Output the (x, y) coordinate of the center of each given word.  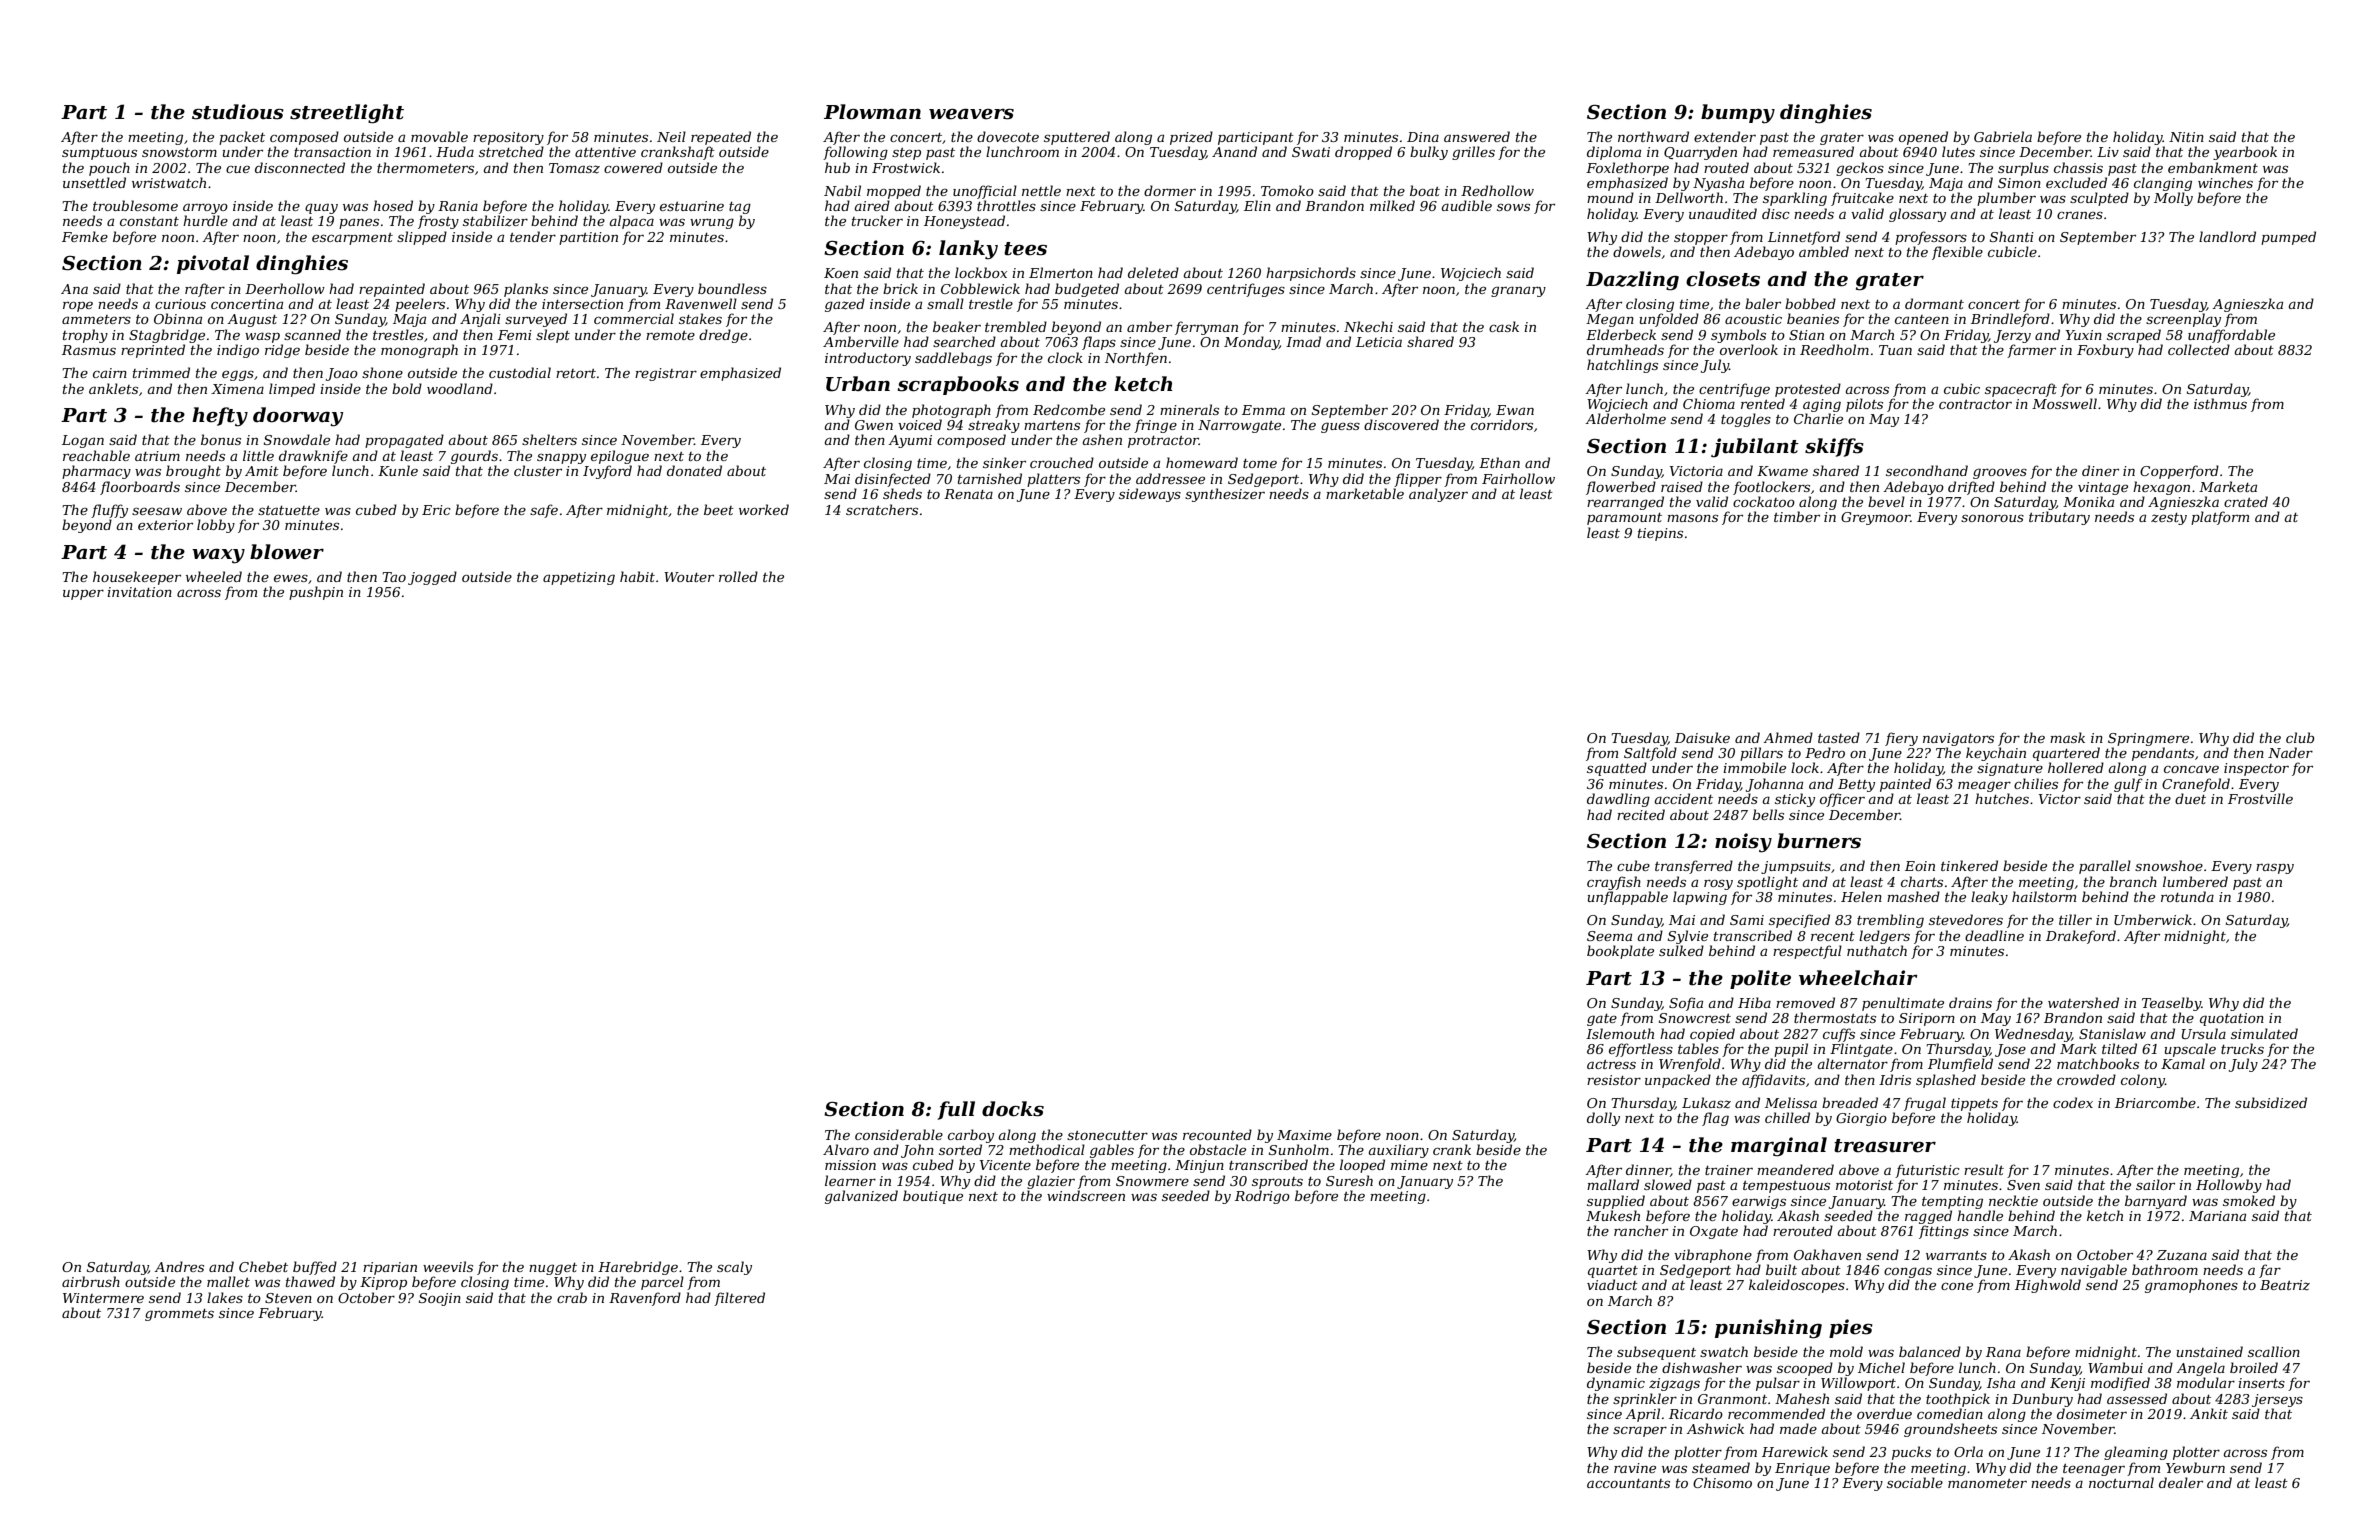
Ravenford (645, 1299)
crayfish (1614, 883)
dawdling (1618, 800)
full (956, 1110)
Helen (1861, 896)
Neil (671, 136)
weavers (971, 114)
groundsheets (1950, 1430)
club (2300, 737)
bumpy (1738, 114)
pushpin (316, 593)
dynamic (1616, 1384)
